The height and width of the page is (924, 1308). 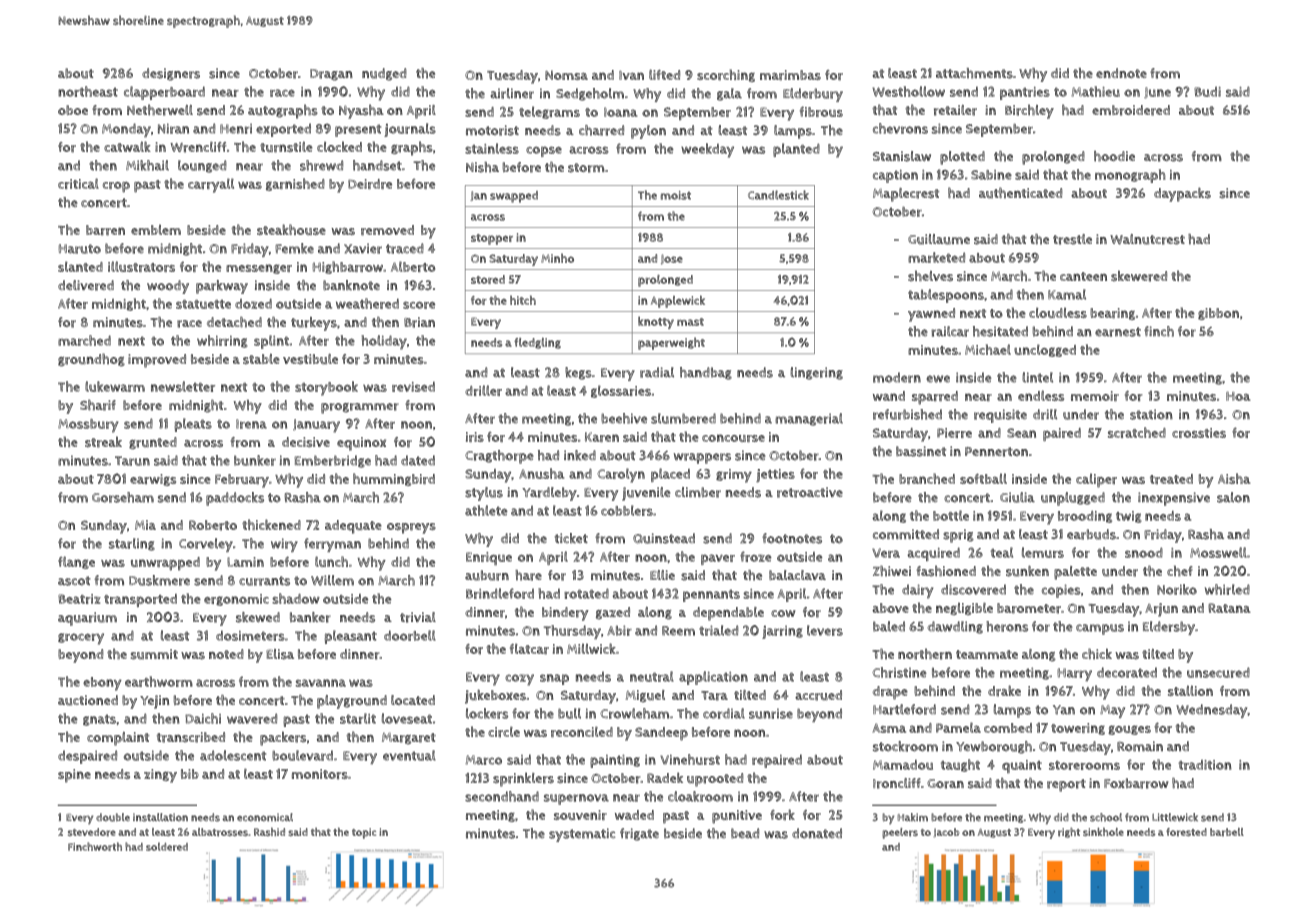 What do you see at coordinates (1218, 672) in the page?
I see `unsecured` at bounding box center [1218, 672].
